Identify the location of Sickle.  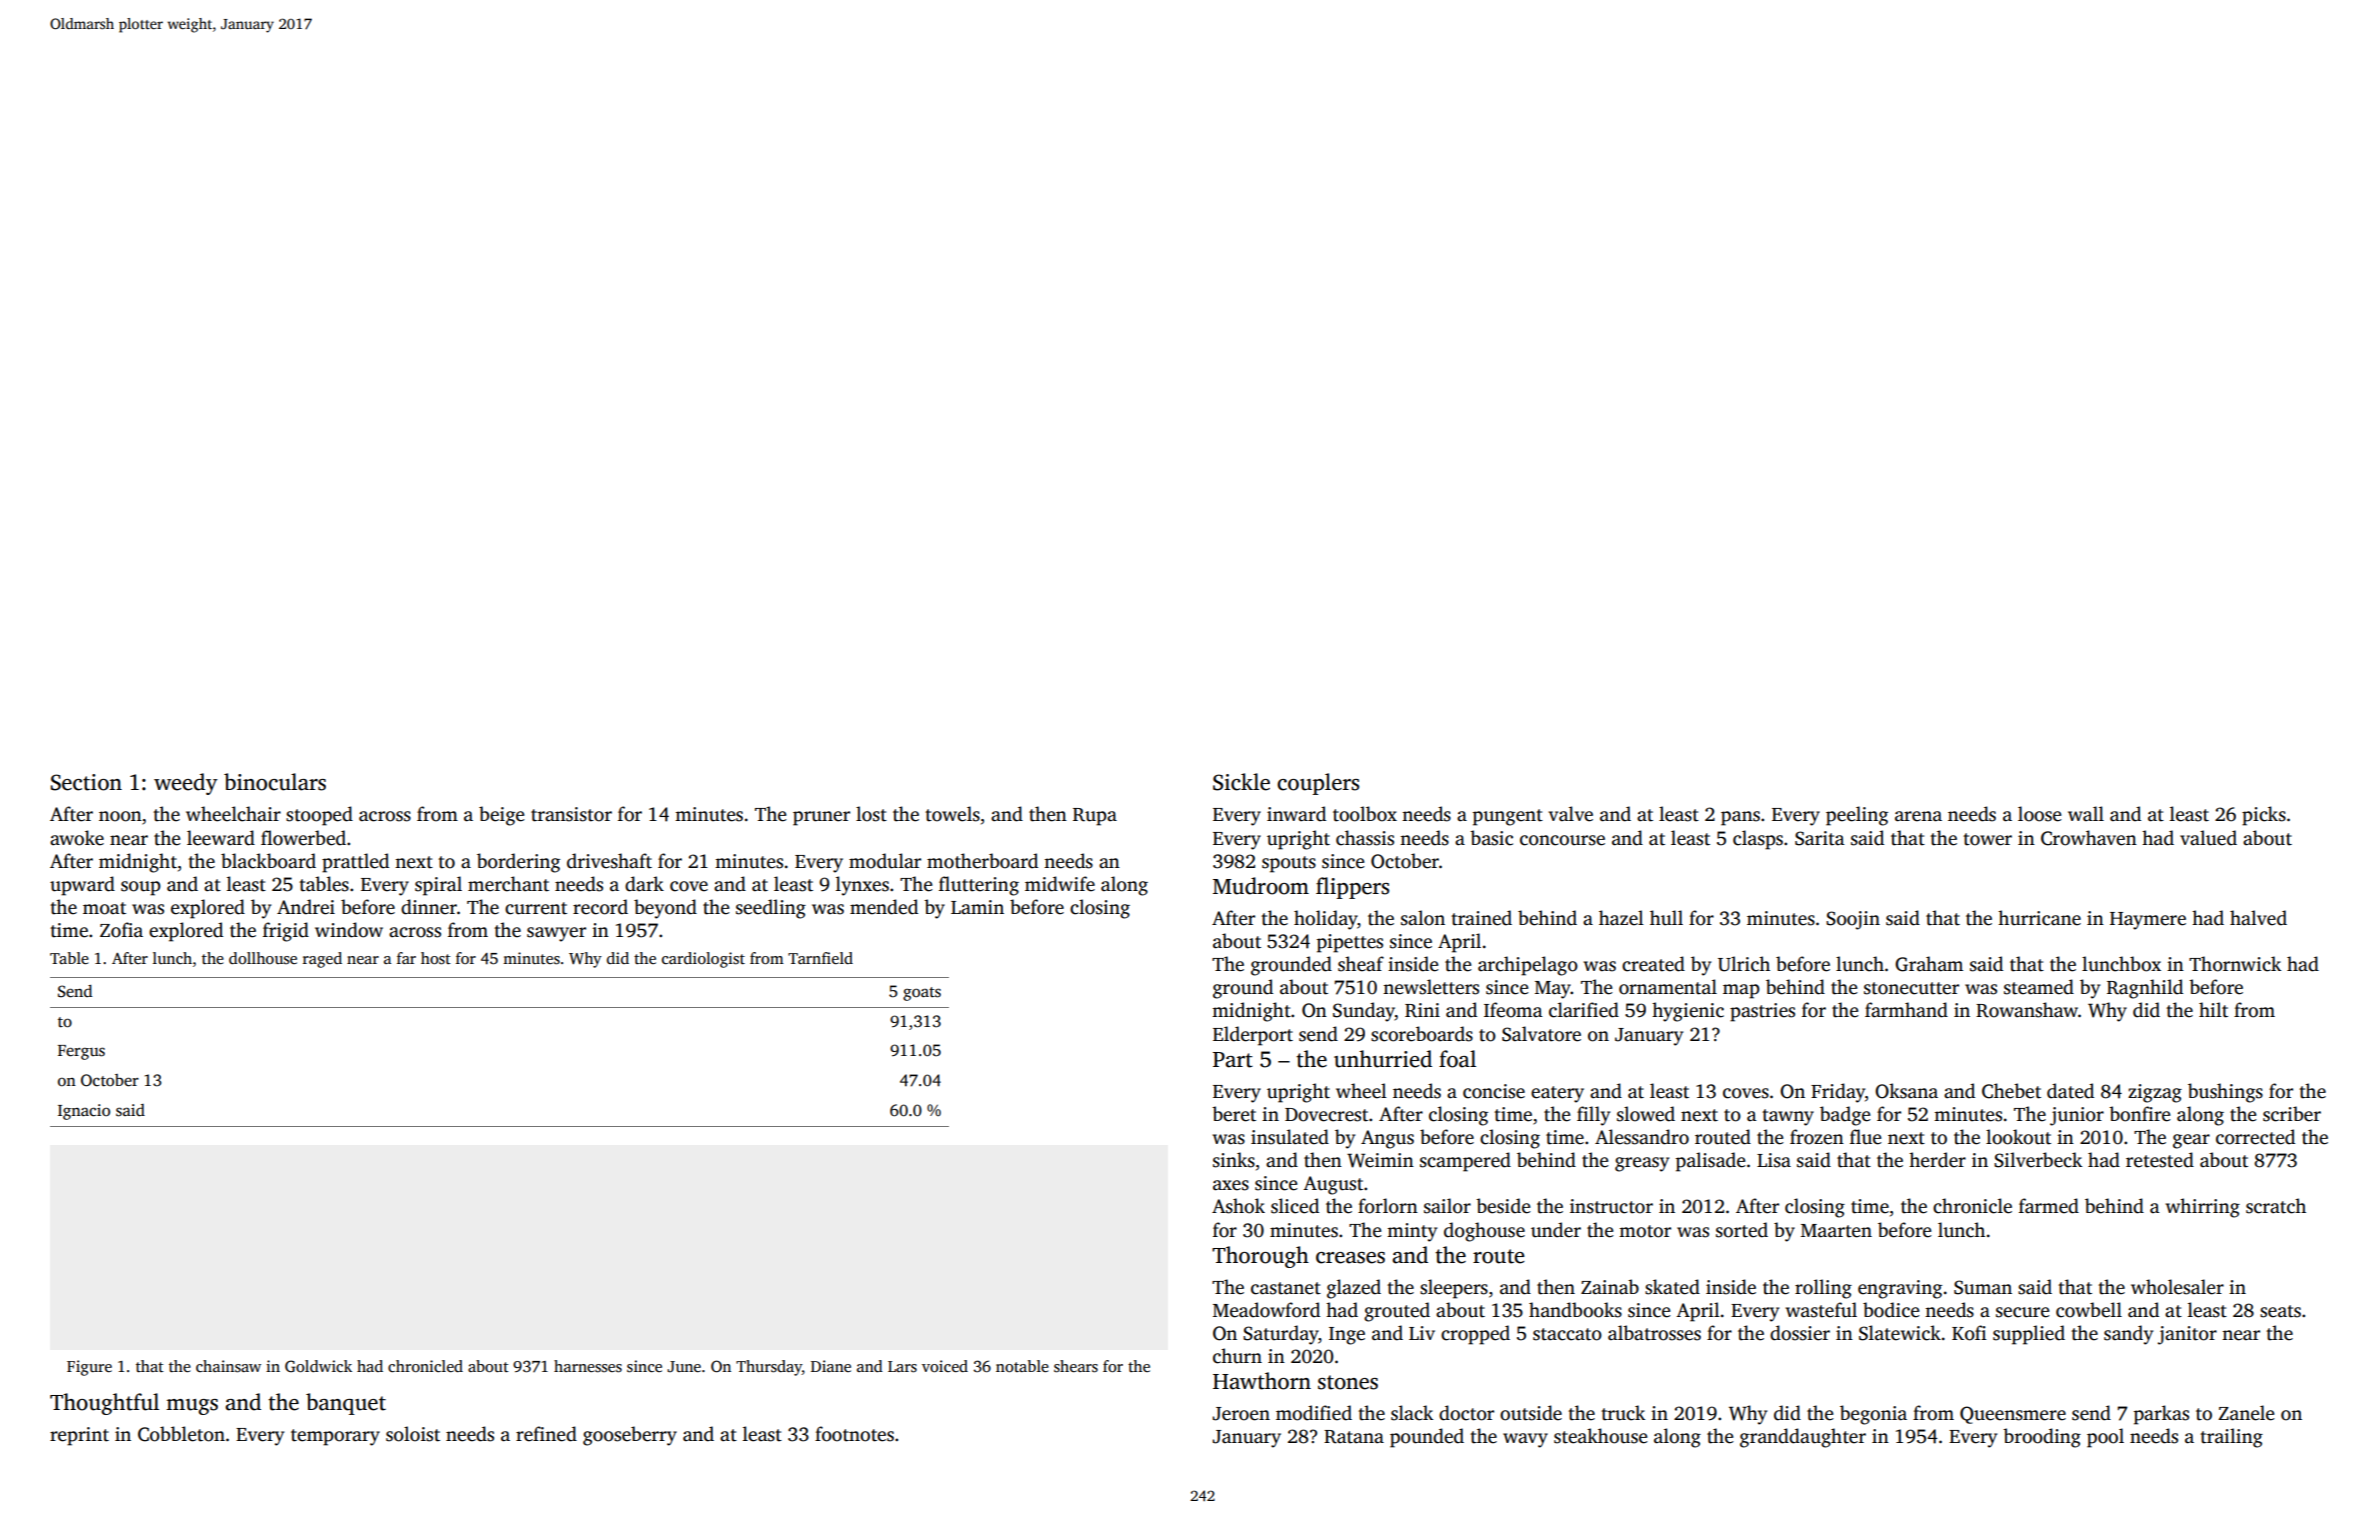
(1241, 782).
